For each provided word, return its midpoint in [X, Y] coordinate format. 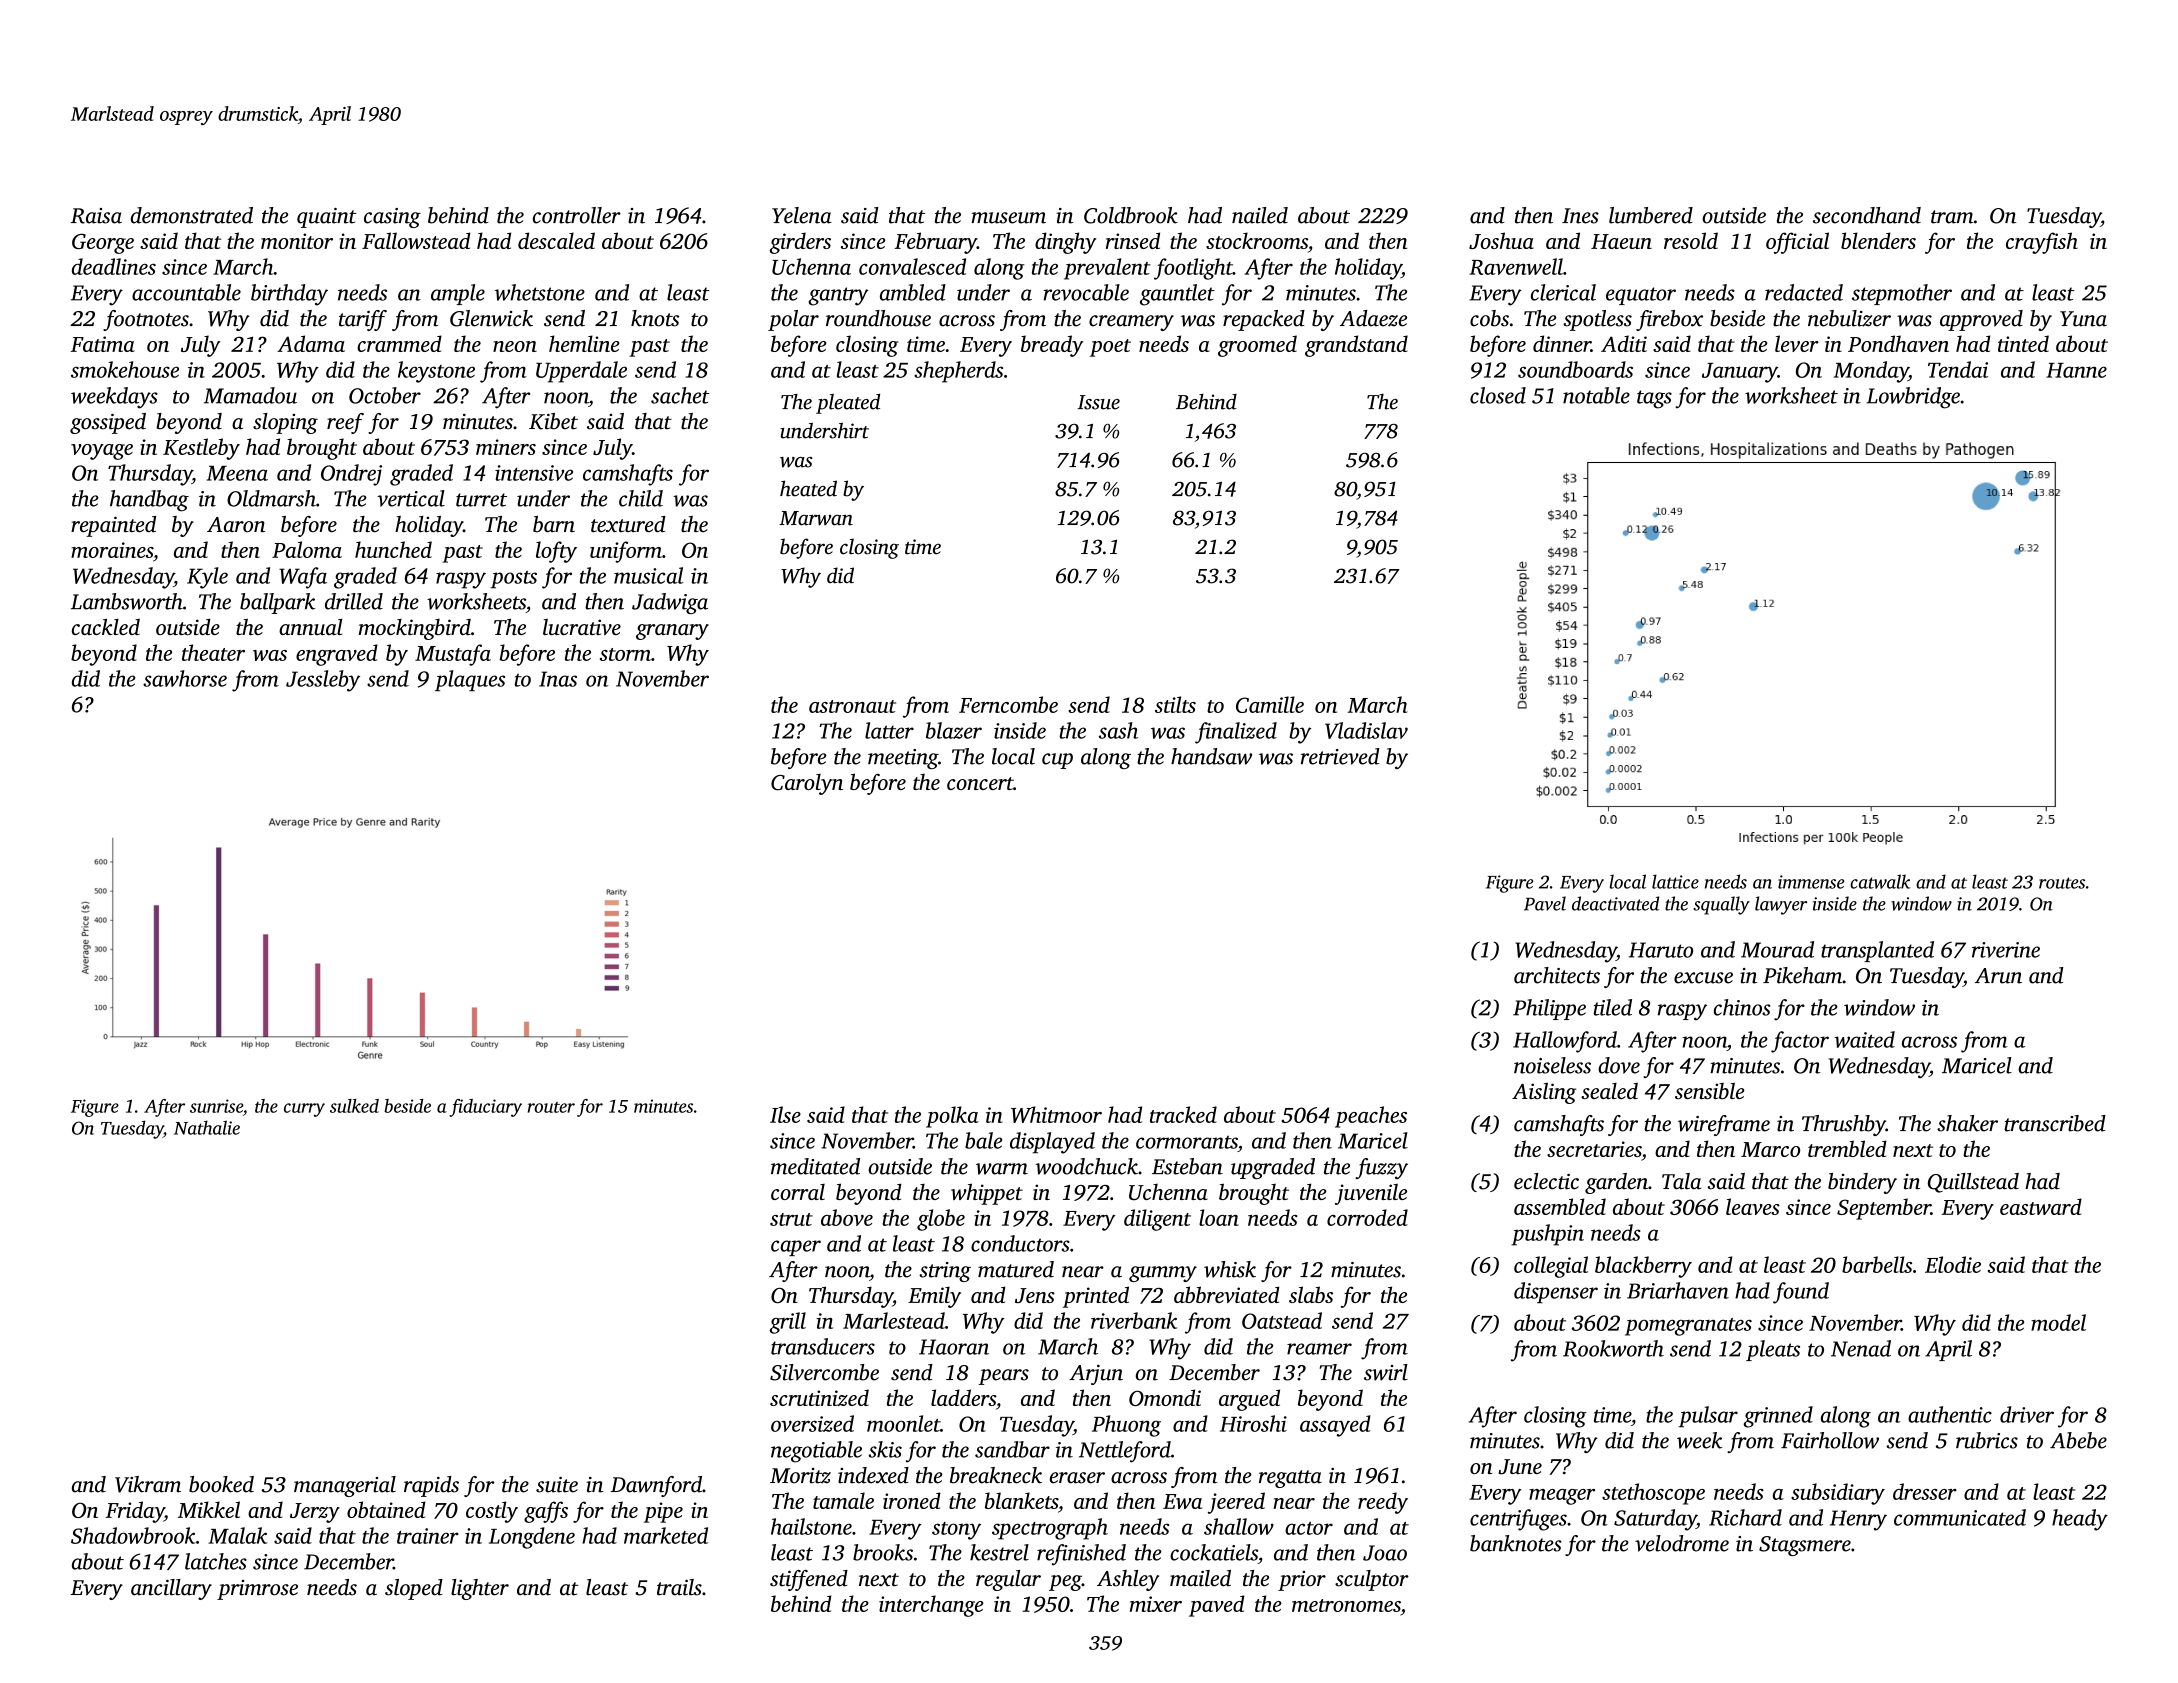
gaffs [546, 1512]
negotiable [816, 1452]
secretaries [1594, 1149]
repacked [1264, 320]
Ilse [785, 1114]
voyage [102, 452]
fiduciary [485, 1108]
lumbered [1651, 215]
